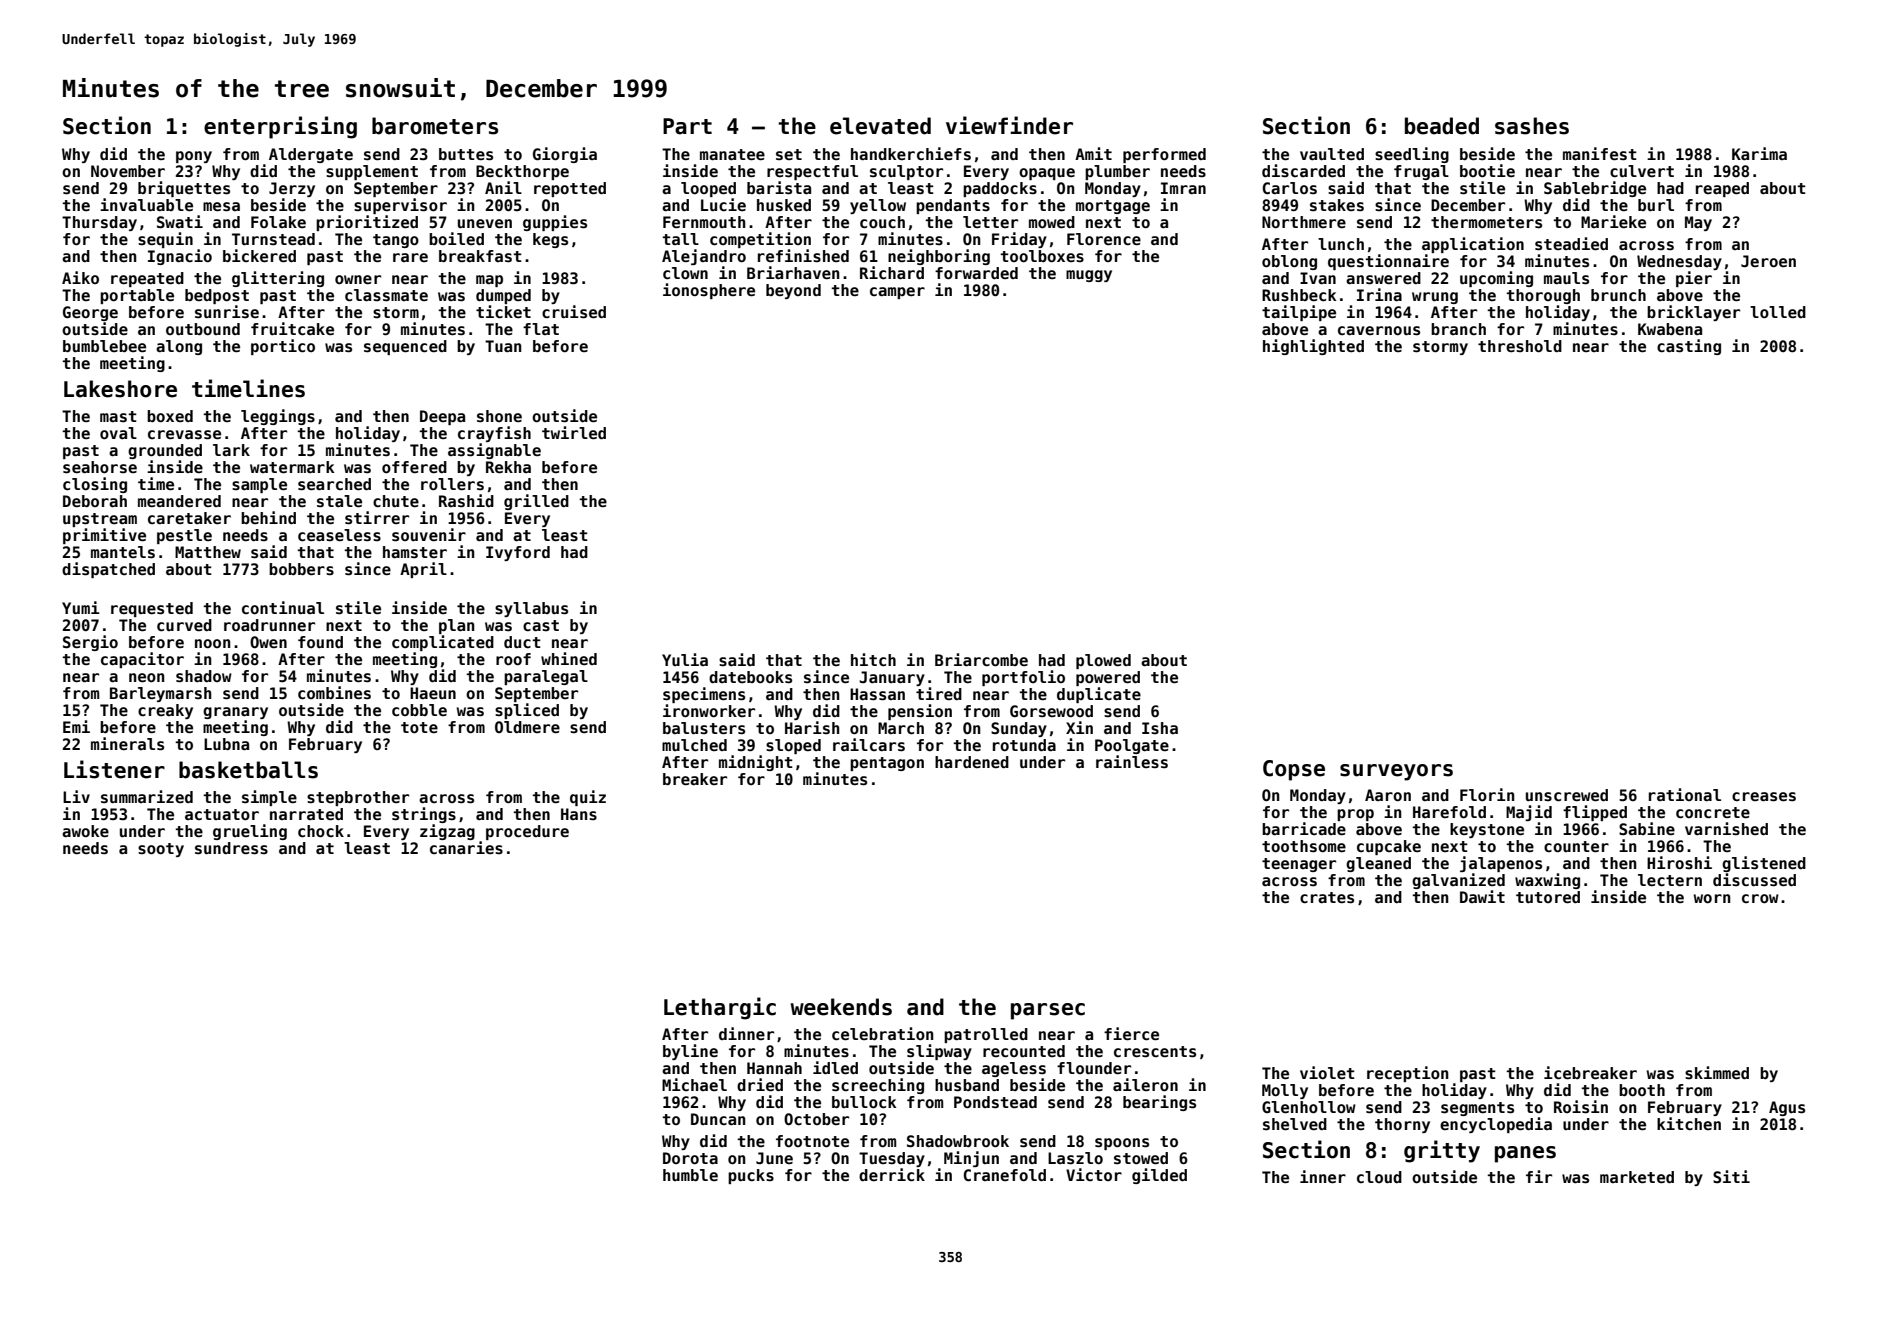 The width and height of the page is (1877, 1327). Describe the element at coordinates (897, 293) in the page. I see `camper` at that location.
